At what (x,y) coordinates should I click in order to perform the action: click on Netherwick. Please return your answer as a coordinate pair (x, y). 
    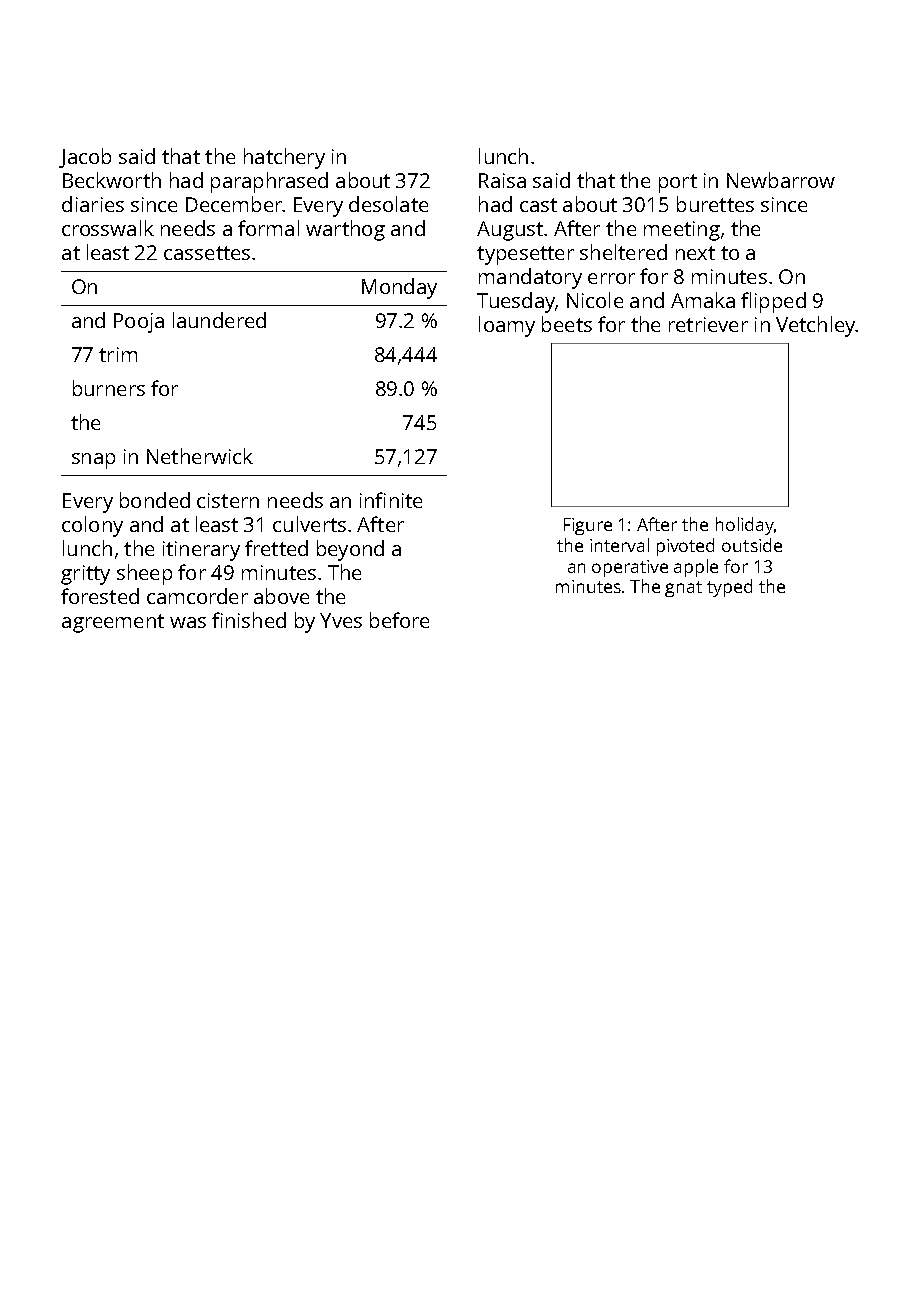
    Looking at the image, I should click on (200, 456).
